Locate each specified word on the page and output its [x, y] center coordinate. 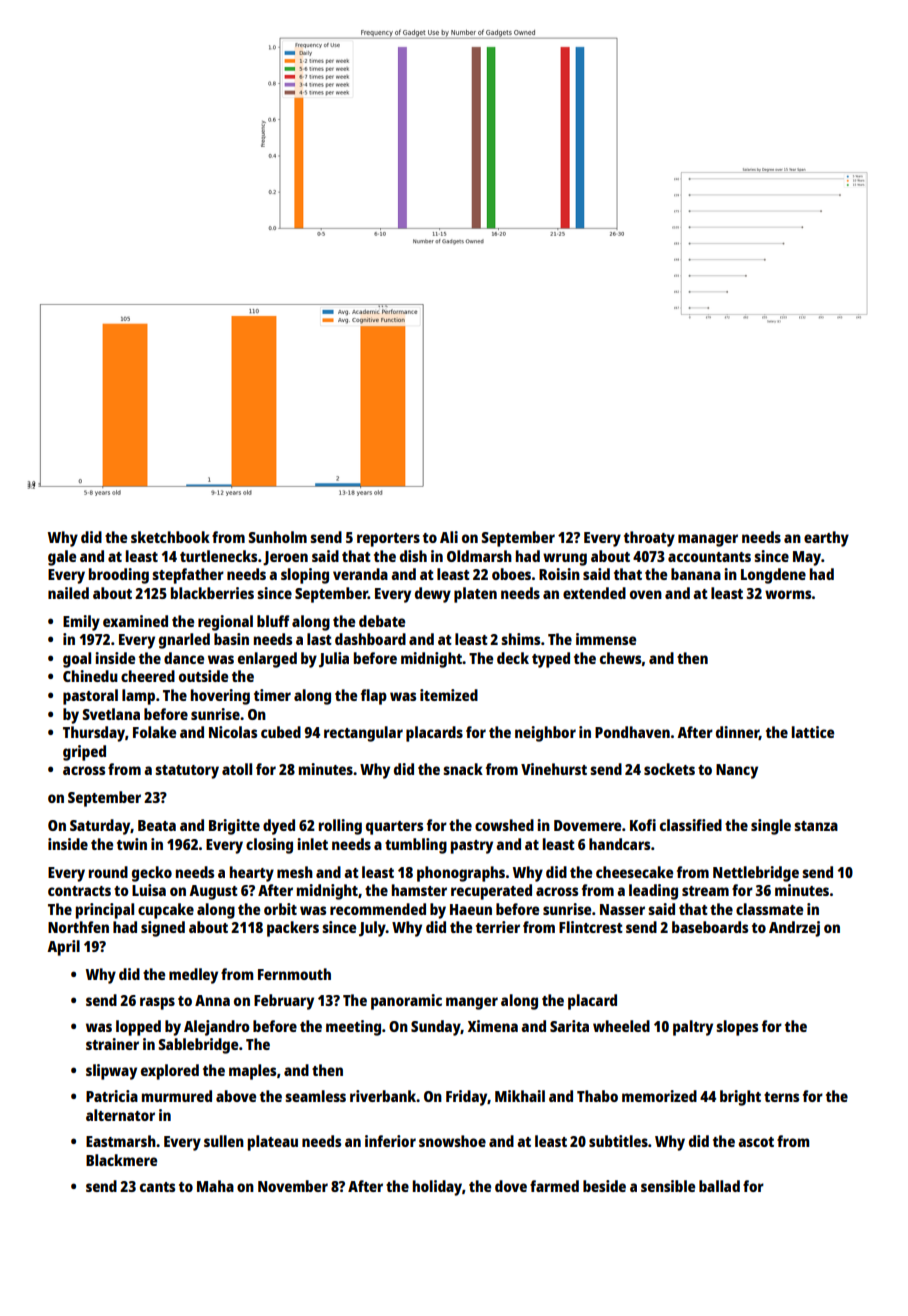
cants [157, 1187]
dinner [737, 733]
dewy [433, 595]
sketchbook [170, 537]
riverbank [383, 1096]
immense [606, 639]
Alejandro [217, 1028]
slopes [737, 1028]
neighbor [545, 734]
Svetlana [111, 714]
